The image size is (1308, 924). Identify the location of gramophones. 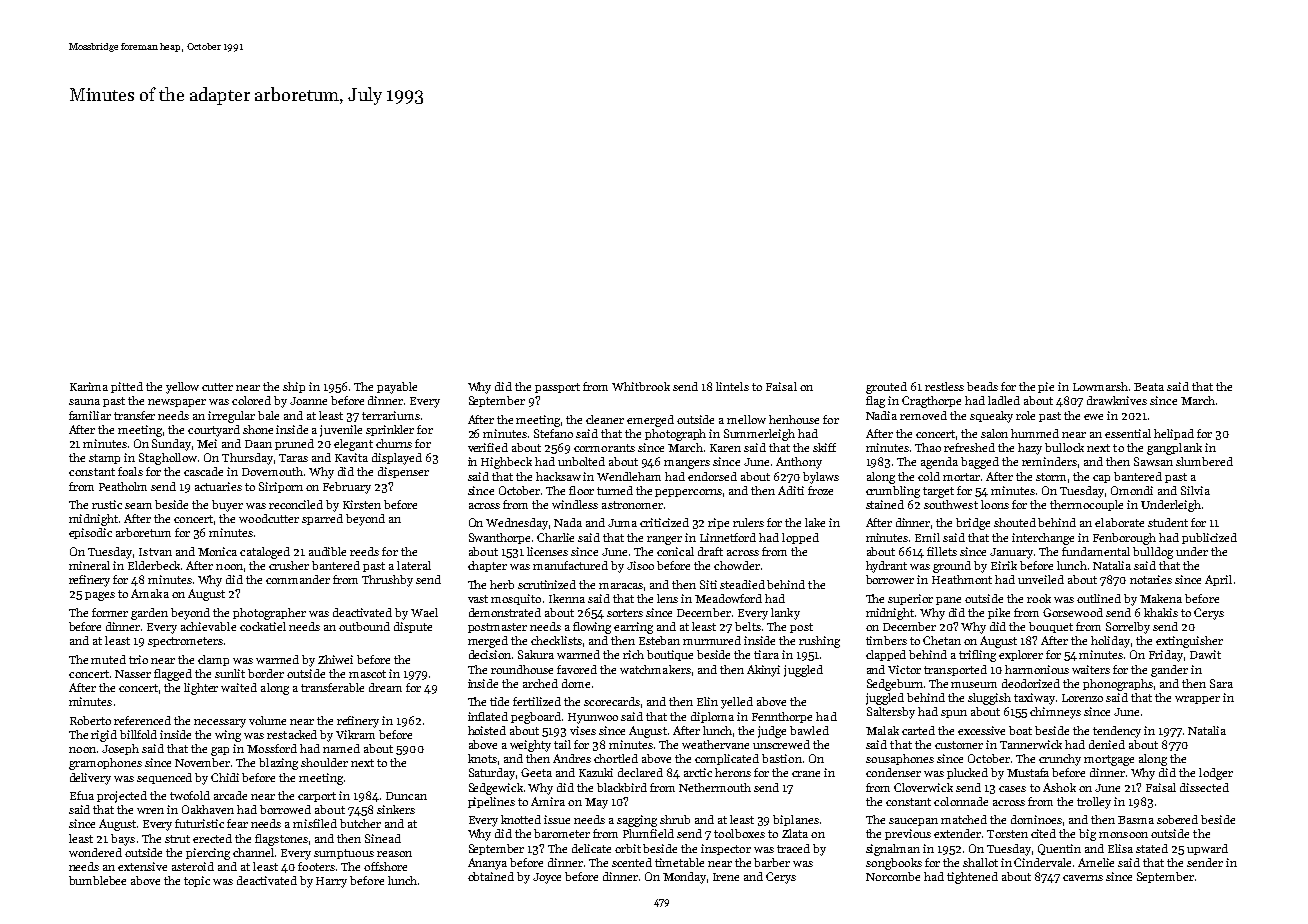
(105, 764).
